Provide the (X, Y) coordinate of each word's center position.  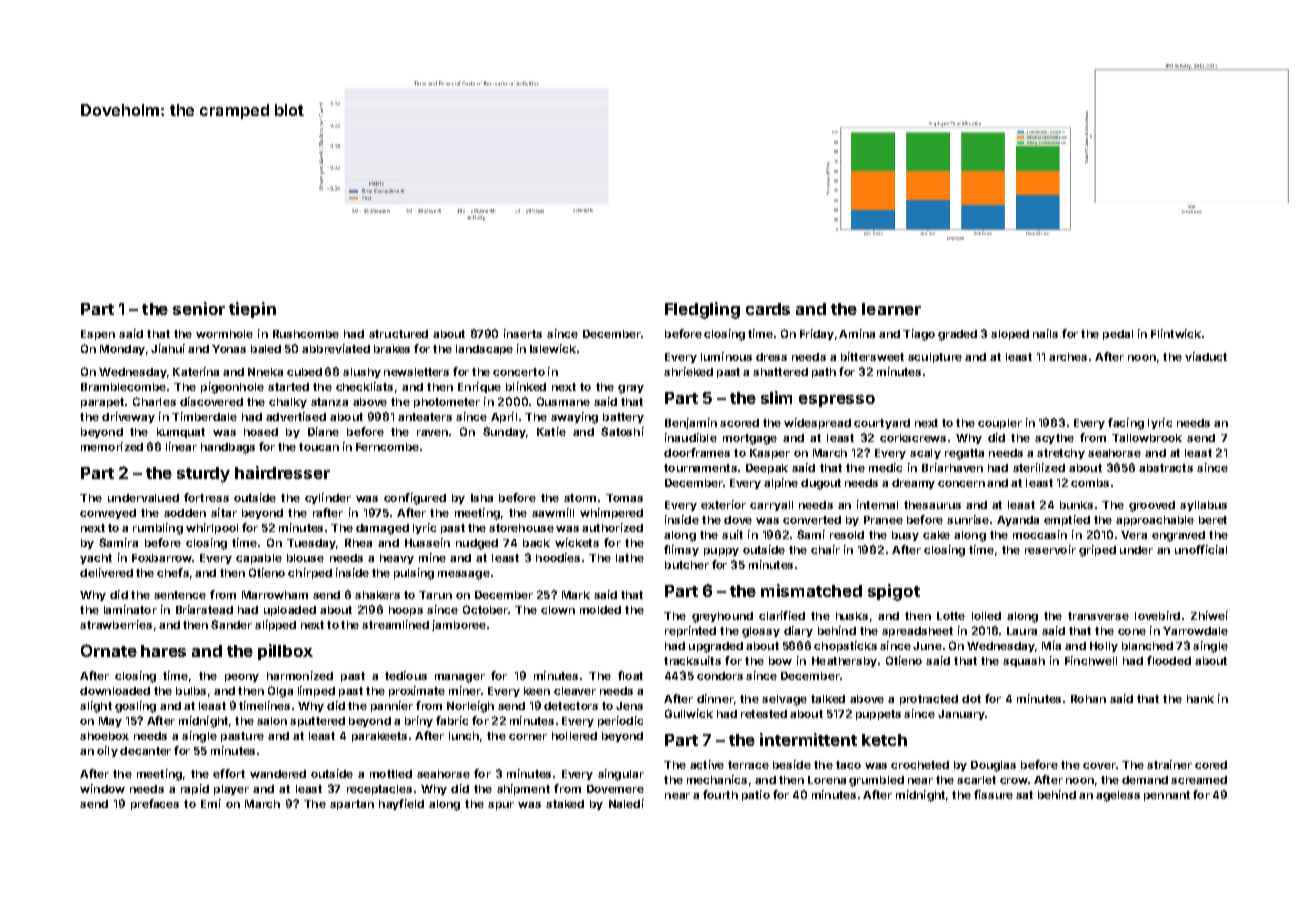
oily (107, 751)
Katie (551, 431)
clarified (782, 615)
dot (971, 699)
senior (199, 308)
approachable (1155, 521)
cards (768, 309)
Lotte (951, 616)
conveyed (108, 514)
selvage (784, 700)
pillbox (285, 652)
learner (891, 309)
